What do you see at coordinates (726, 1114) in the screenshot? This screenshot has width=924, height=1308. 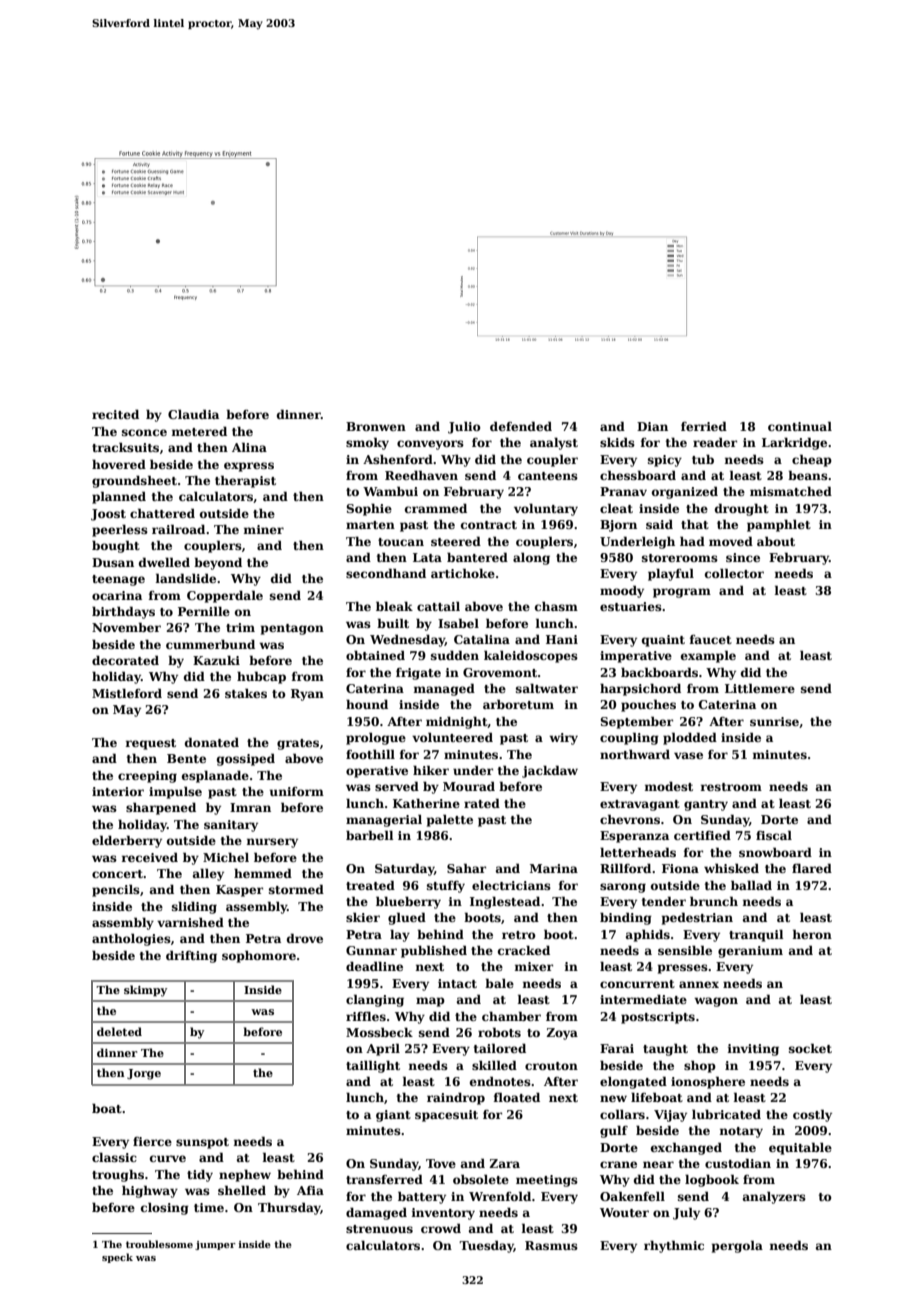 I see `lubricated` at bounding box center [726, 1114].
